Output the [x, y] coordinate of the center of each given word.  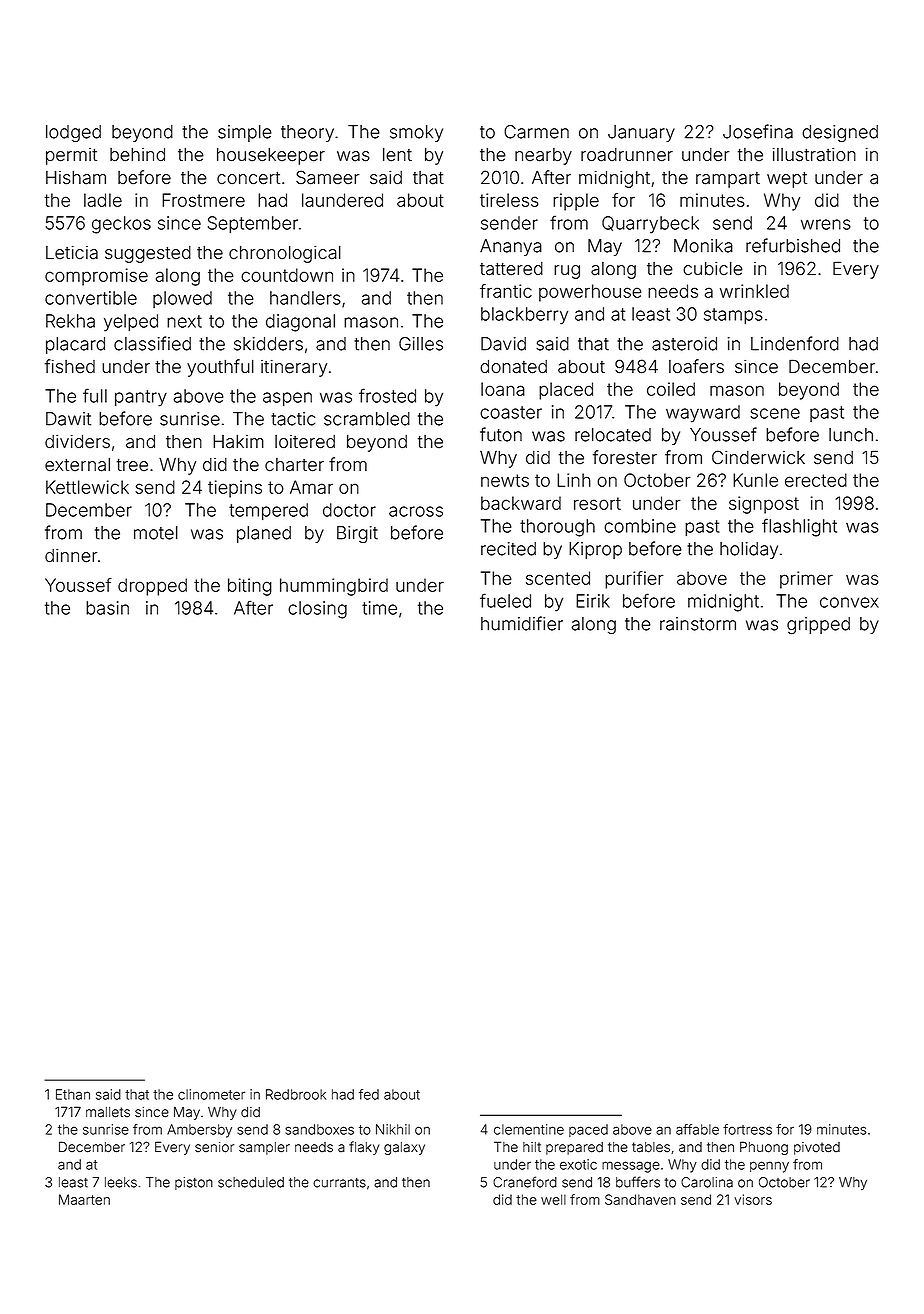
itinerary [294, 368]
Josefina [758, 131]
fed [369, 1094]
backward [521, 503]
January [641, 133]
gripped [818, 625]
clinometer [211, 1094]
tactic [293, 419]
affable [697, 1129]
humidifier [522, 623]
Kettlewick [87, 487]
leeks [121, 1182]
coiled [671, 389]
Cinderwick [758, 457]
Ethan [73, 1094]
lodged [73, 133]
